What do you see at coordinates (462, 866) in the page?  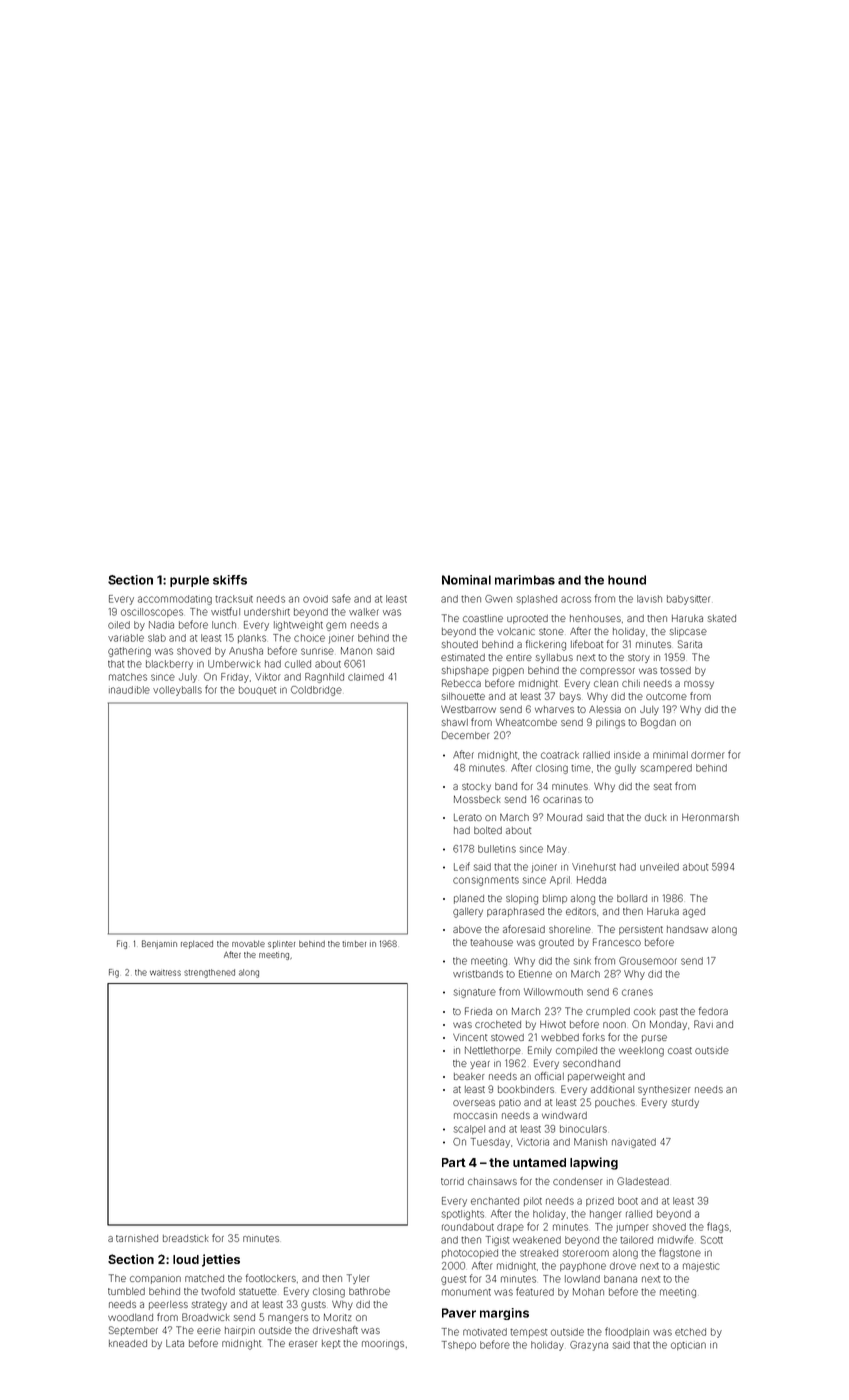 I see `Leif` at bounding box center [462, 866].
